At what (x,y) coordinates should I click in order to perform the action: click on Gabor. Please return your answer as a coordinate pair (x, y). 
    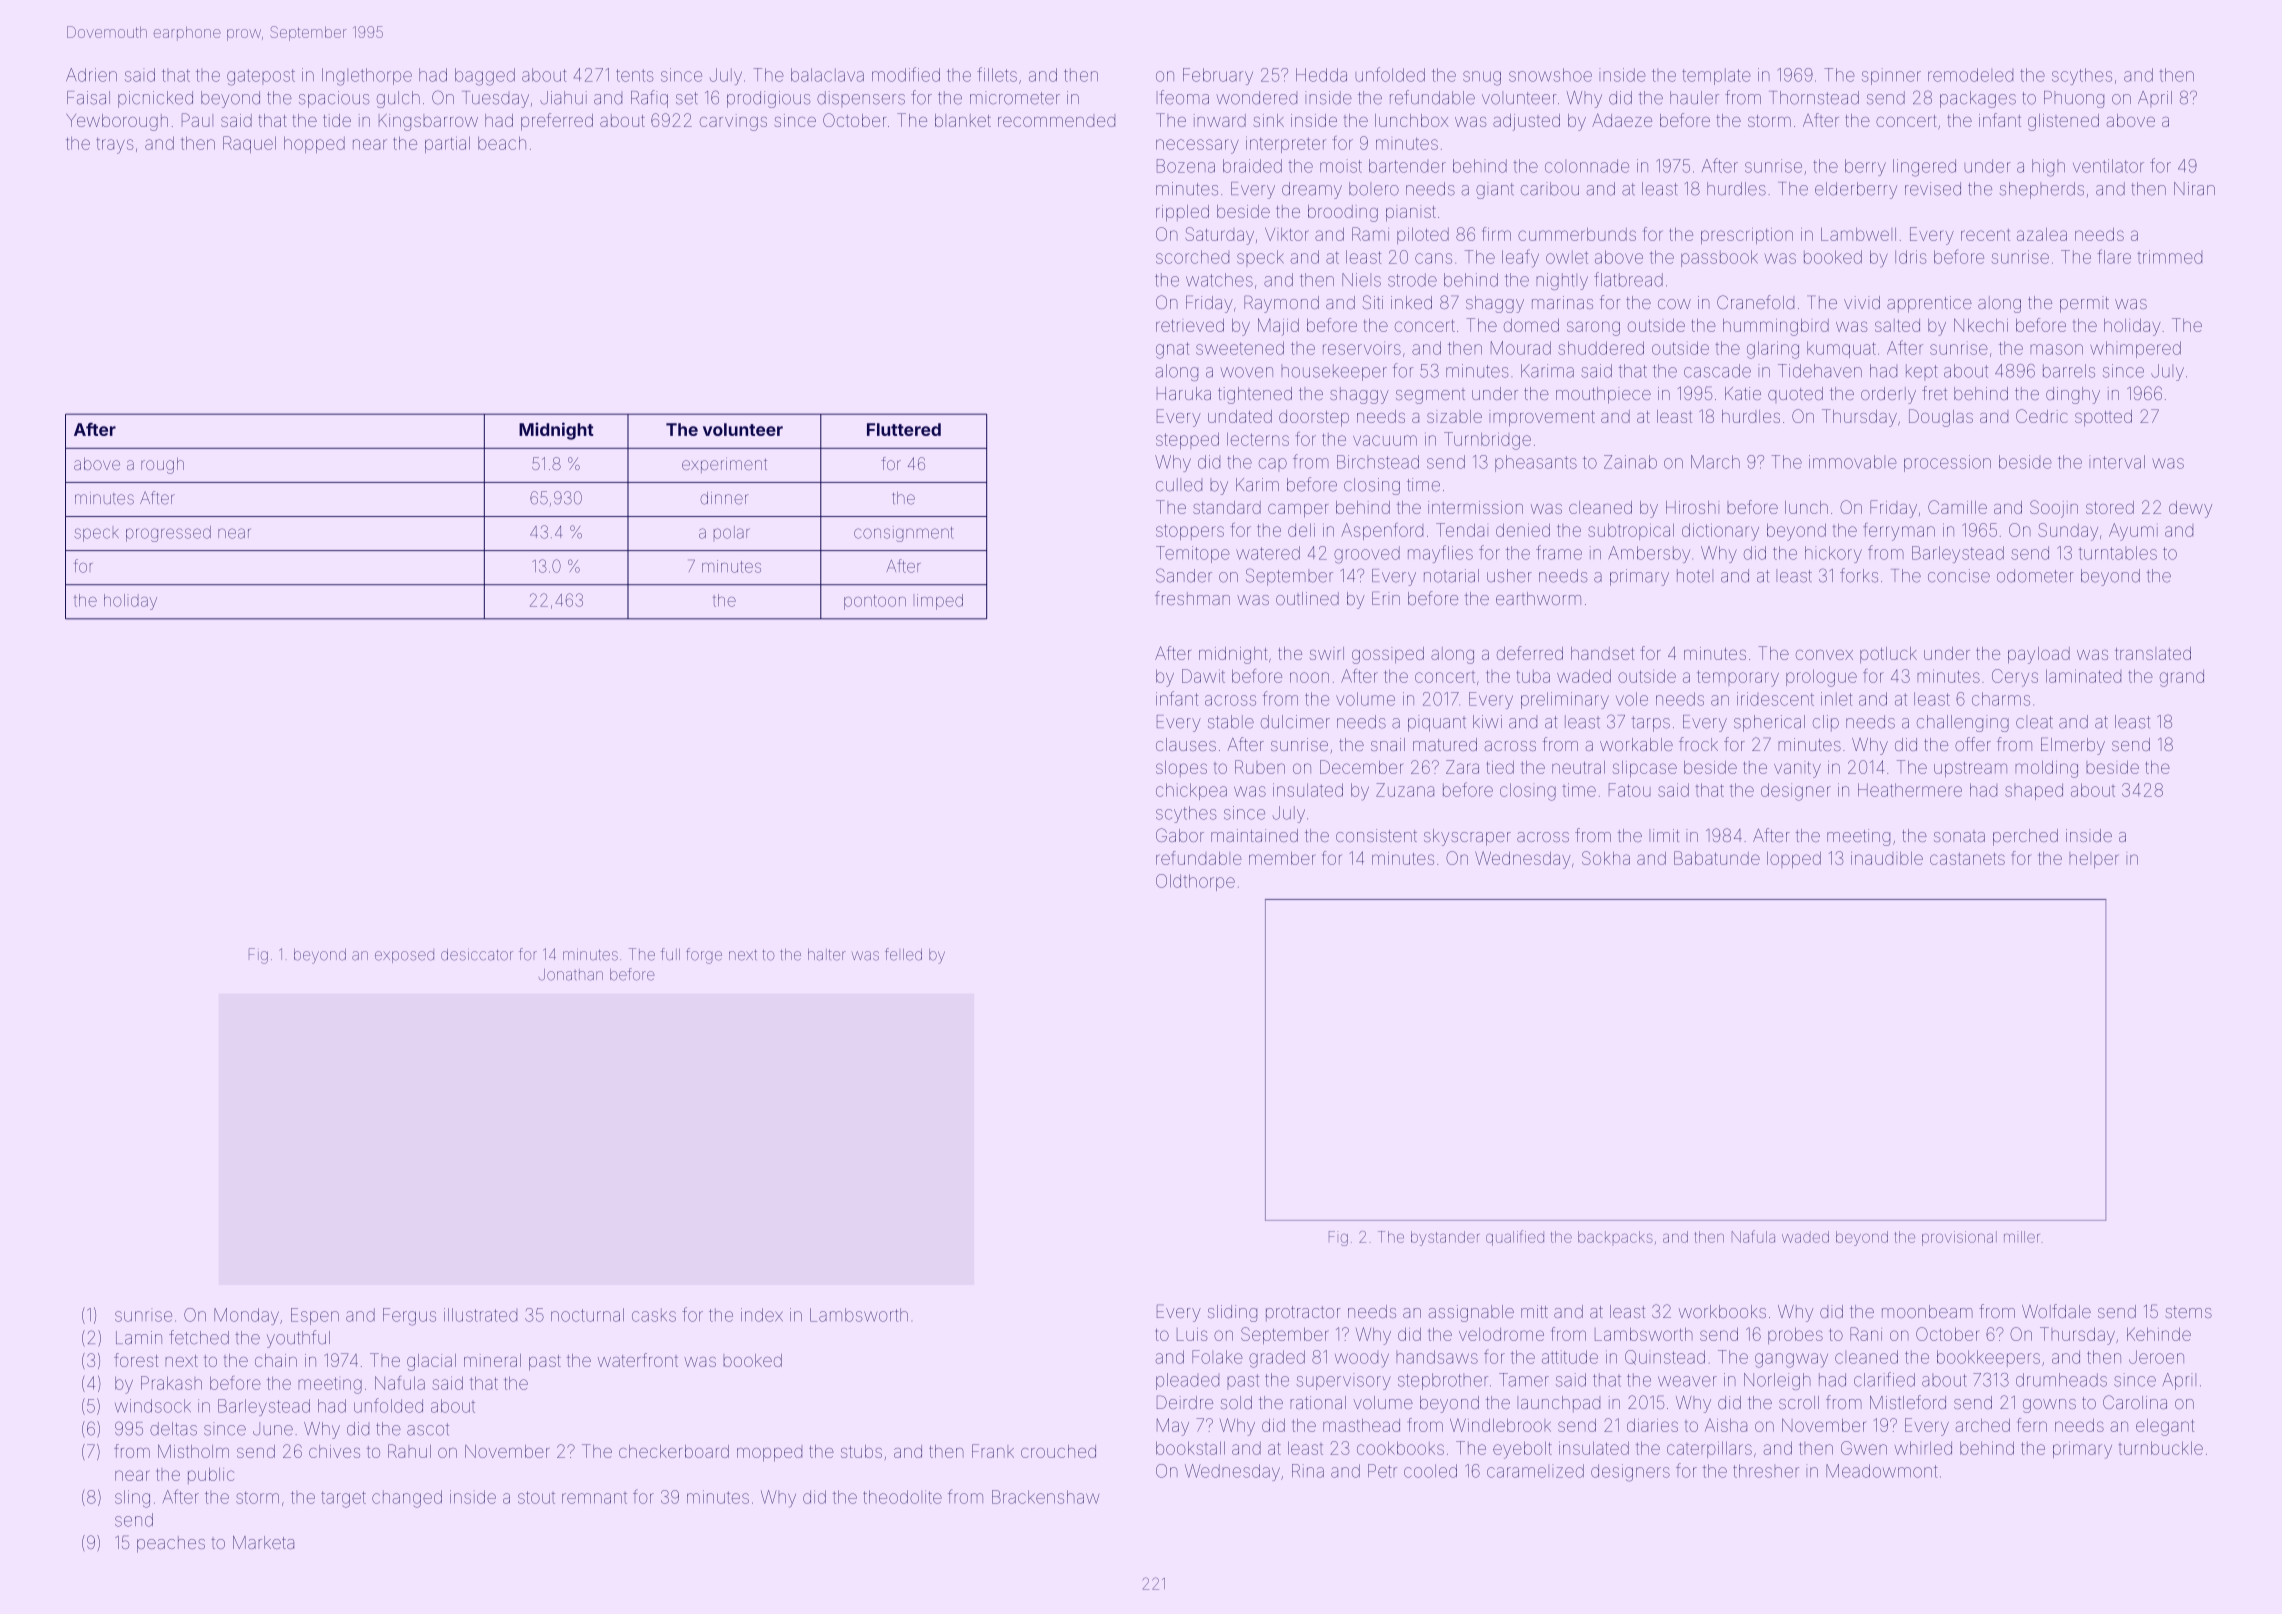
    Looking at the image, I should click on (1180, 835).
